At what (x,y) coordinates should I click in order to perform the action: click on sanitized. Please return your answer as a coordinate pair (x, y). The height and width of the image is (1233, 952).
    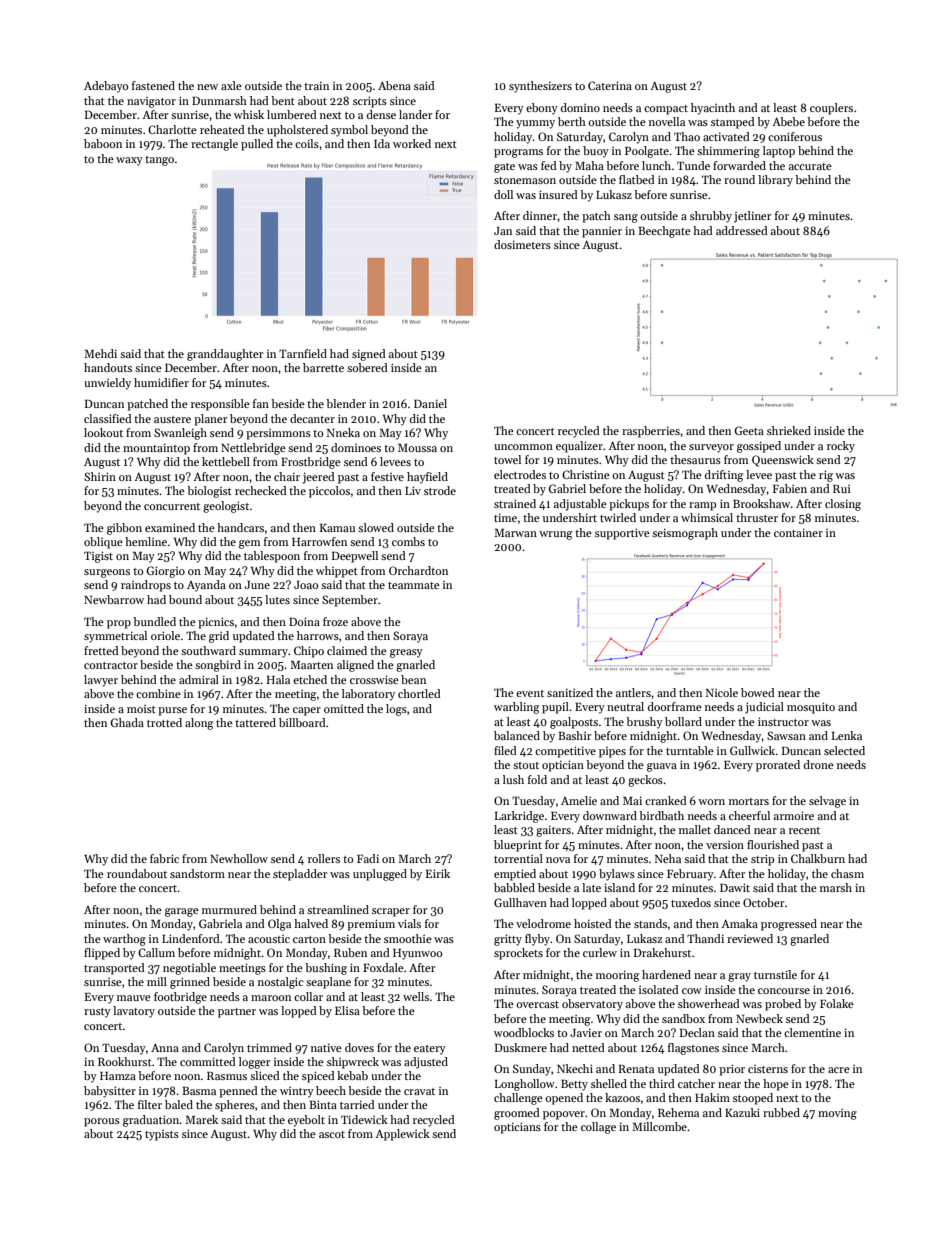
    Looking at the image, I should click on (570, 692).
